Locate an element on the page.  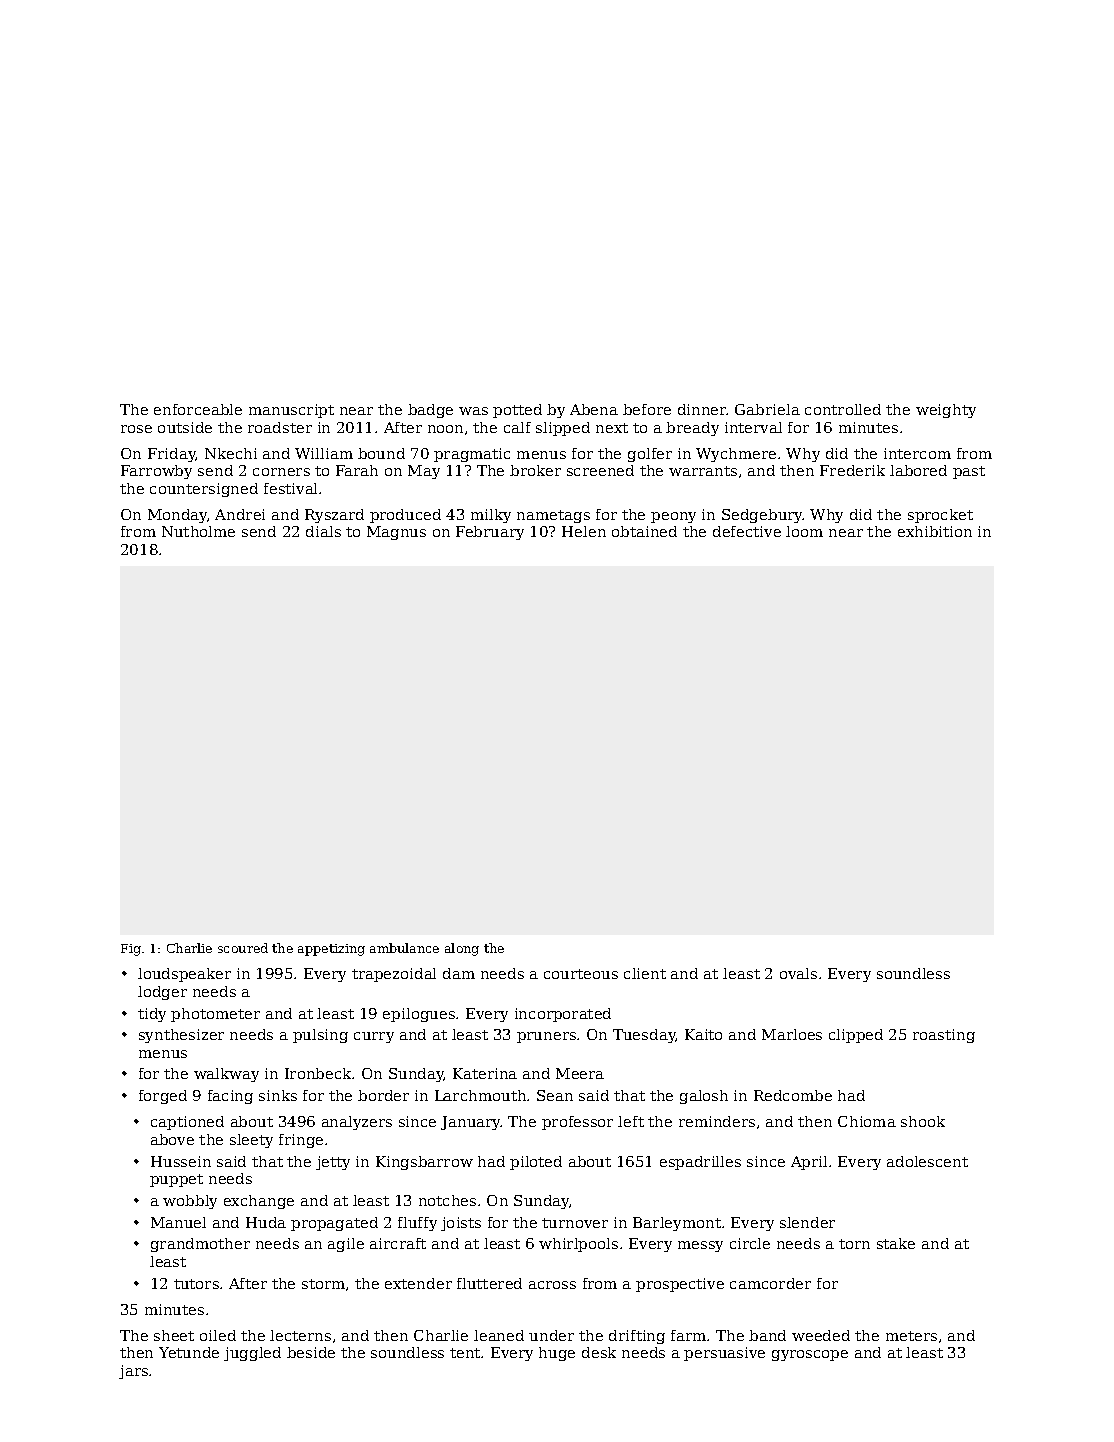
ovals is located at coordinates (798, 973).
